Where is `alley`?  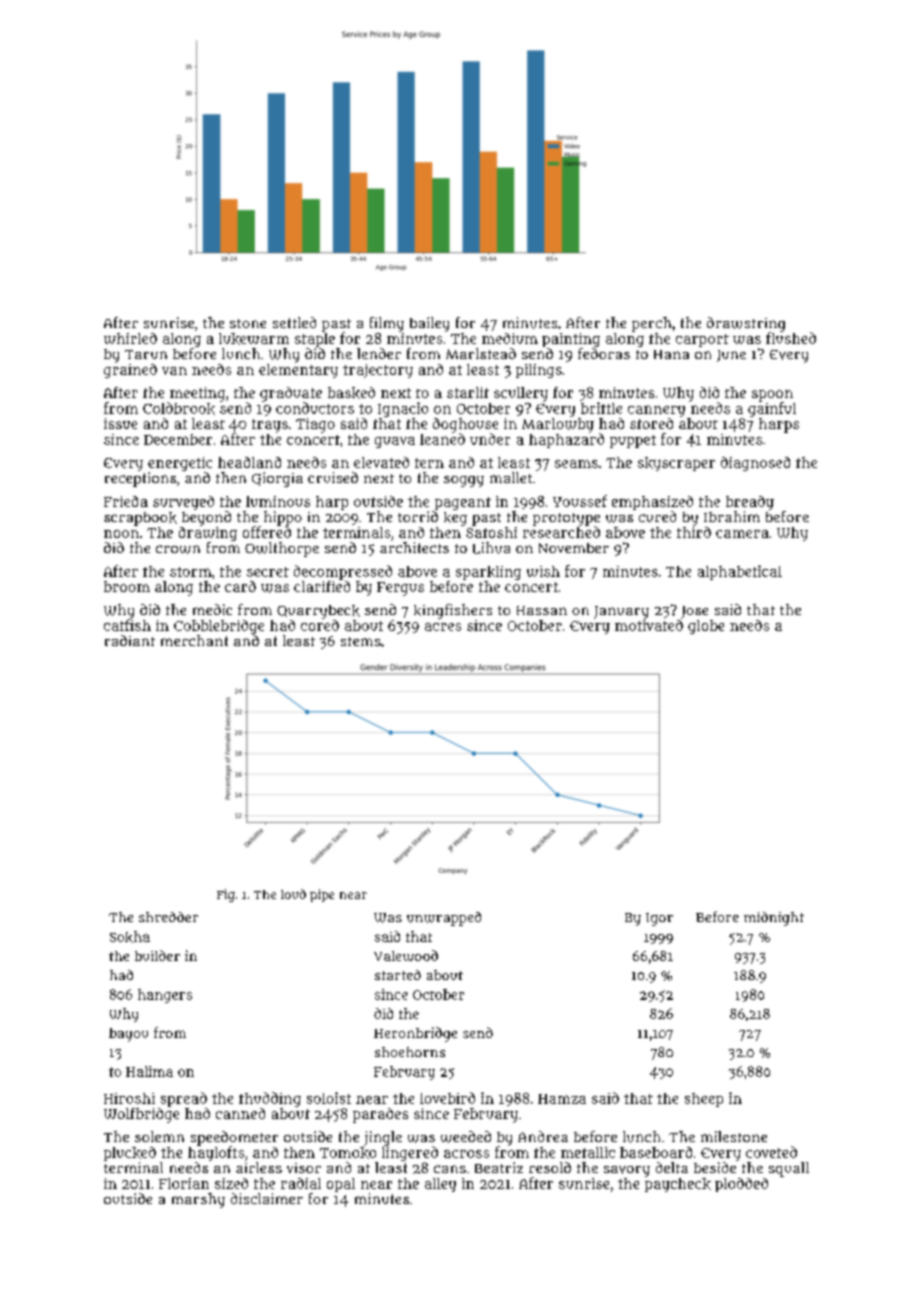
alley is located at coordinates (440, 1185).
